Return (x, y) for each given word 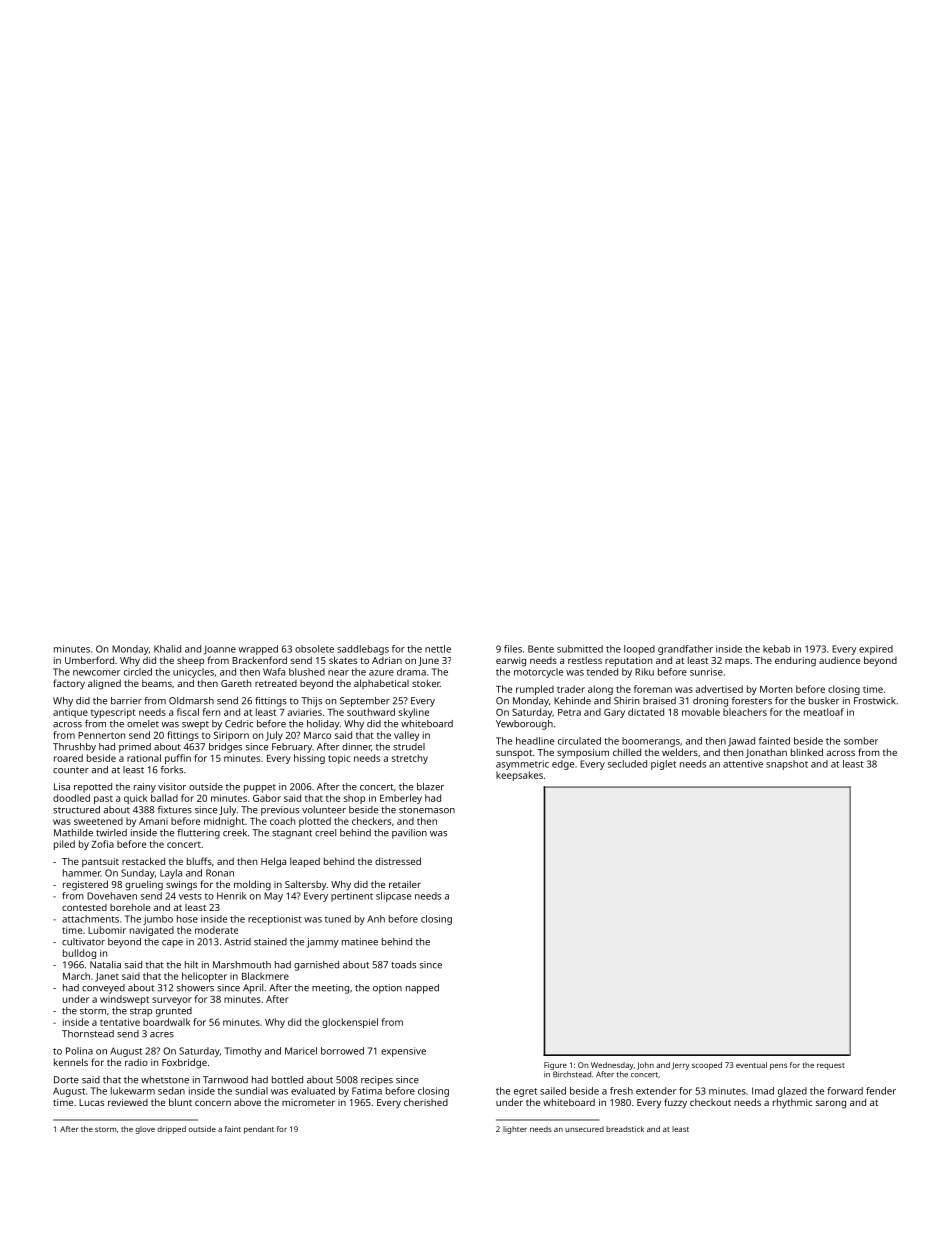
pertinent (352, 897)
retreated (276, 683)
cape (172, 944)
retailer (405, 884)
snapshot (787, 765)
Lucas (91, 1102)
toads (403, 965)
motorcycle (538, 673)
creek (235, 833)
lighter (515, 1130)
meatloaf (824, 712)
